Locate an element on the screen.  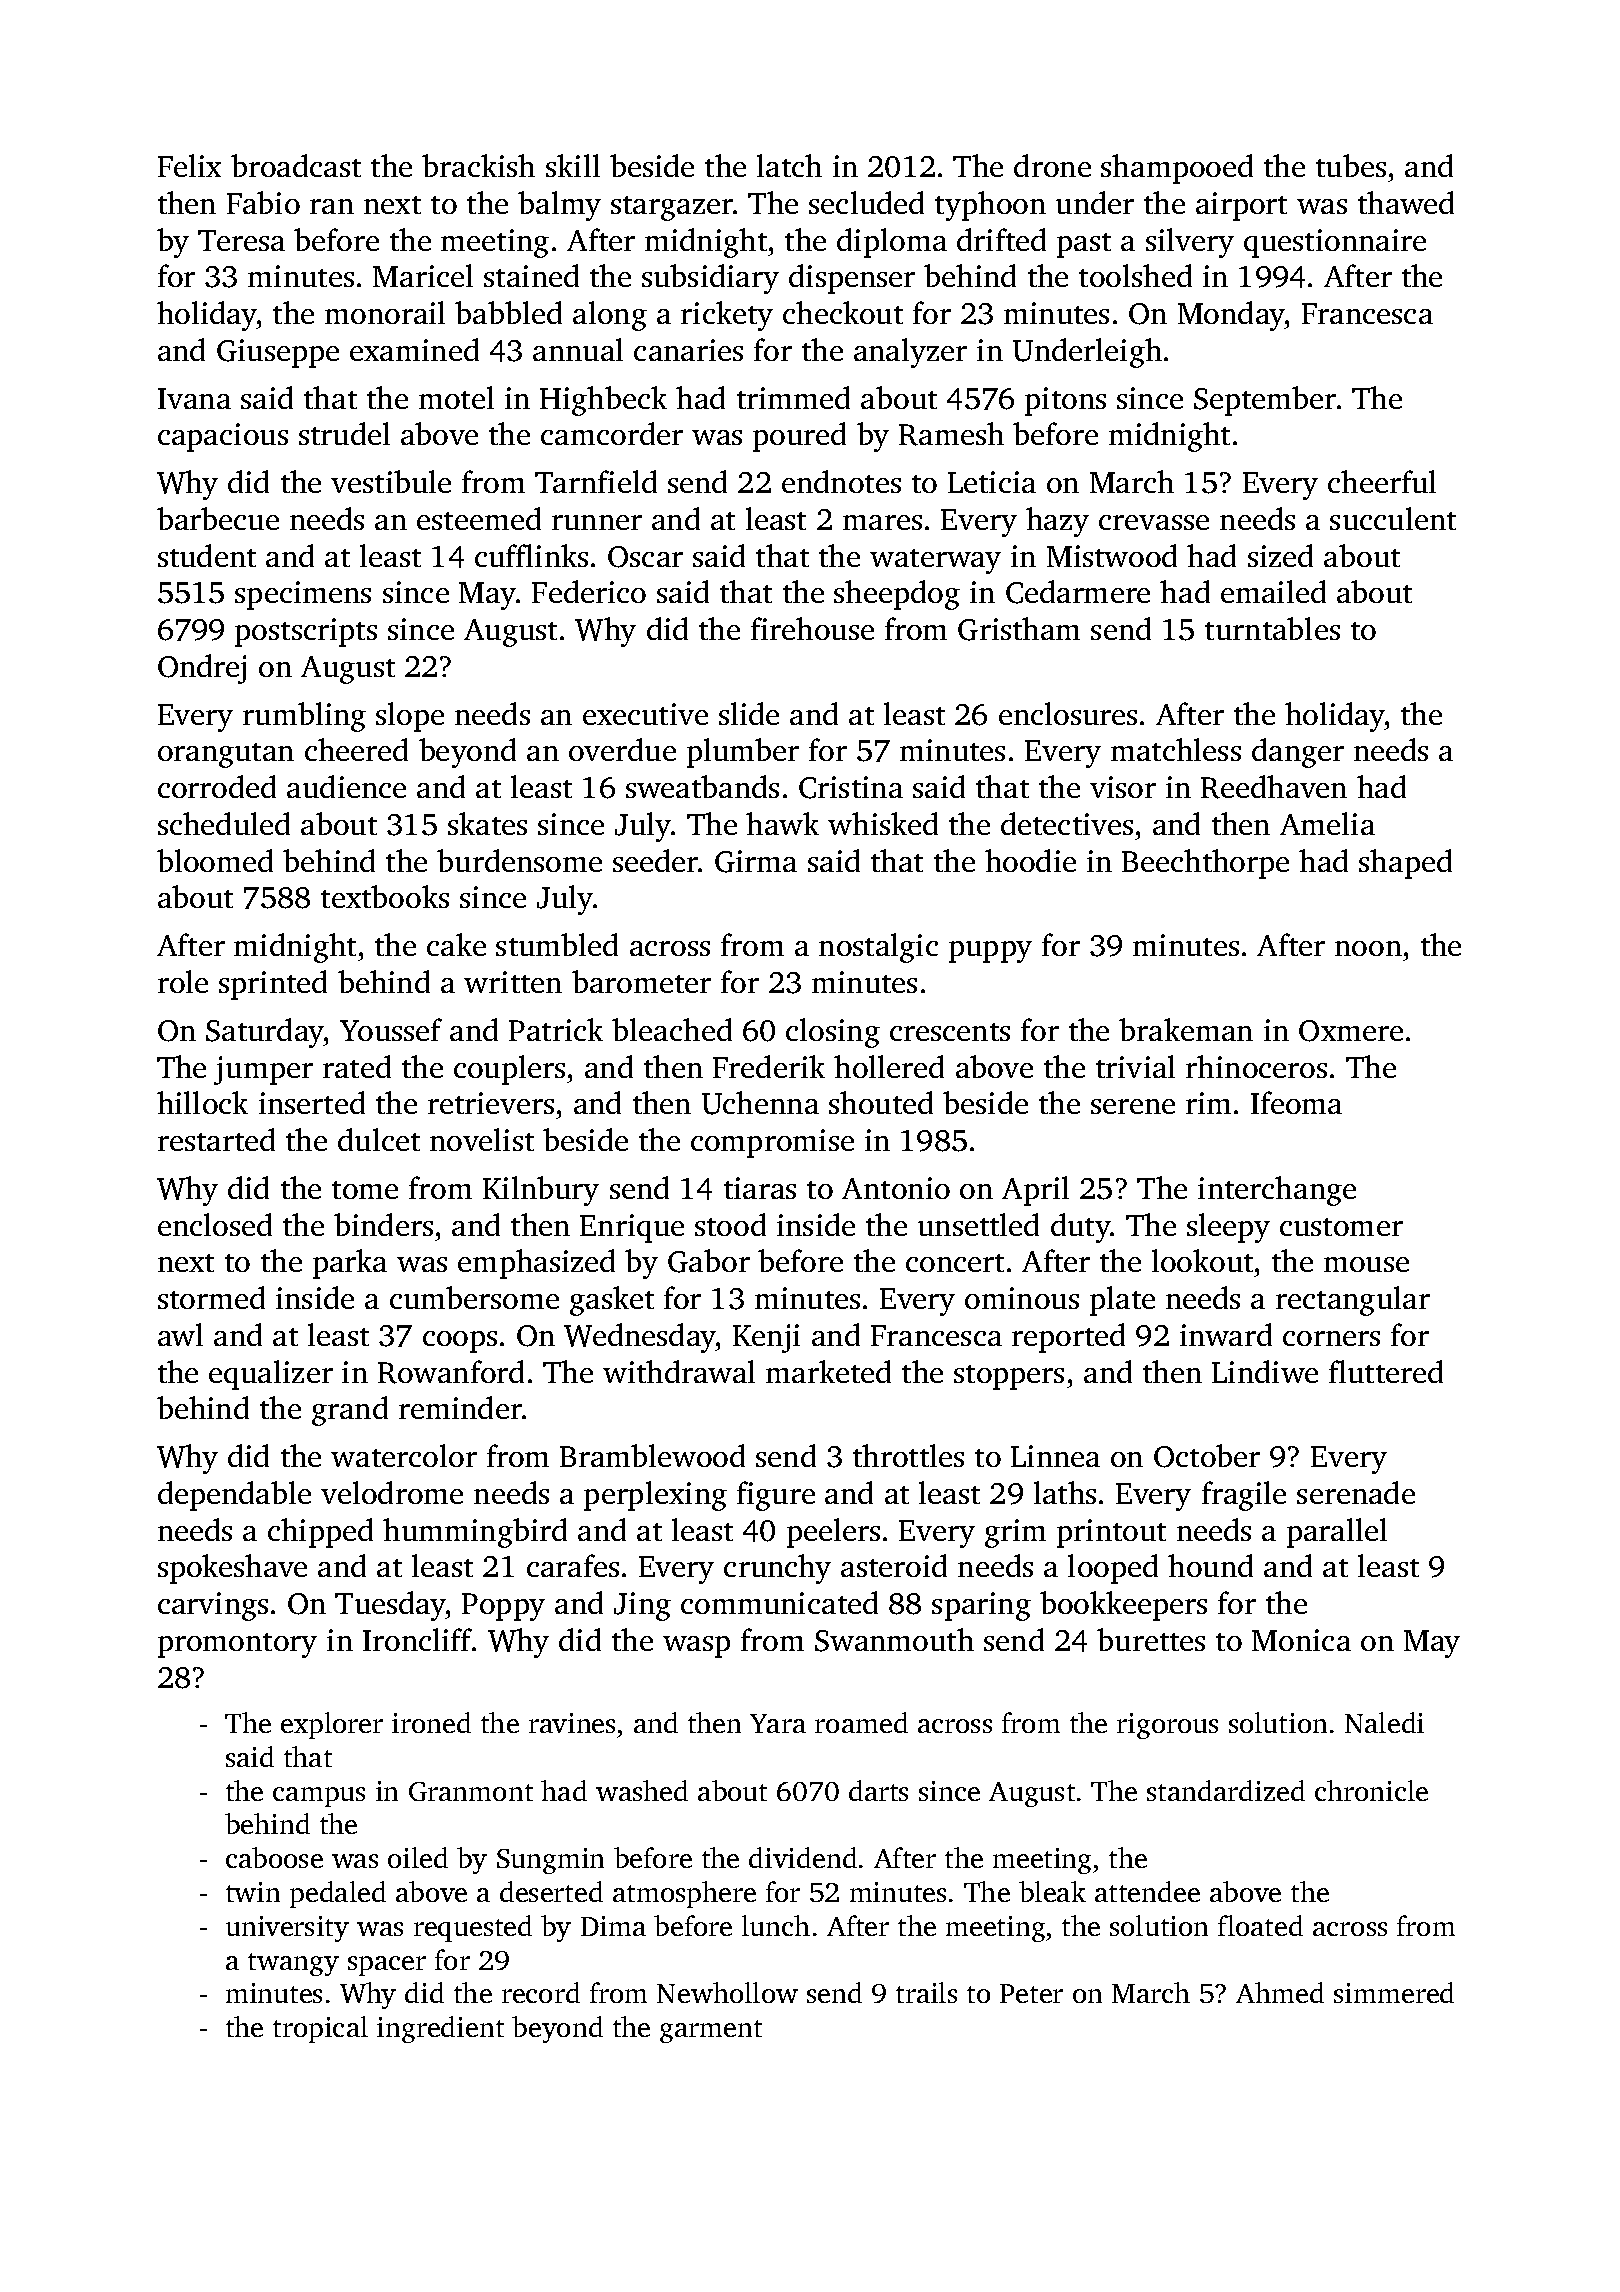
tropical is located at coordinates (320, 2029).
